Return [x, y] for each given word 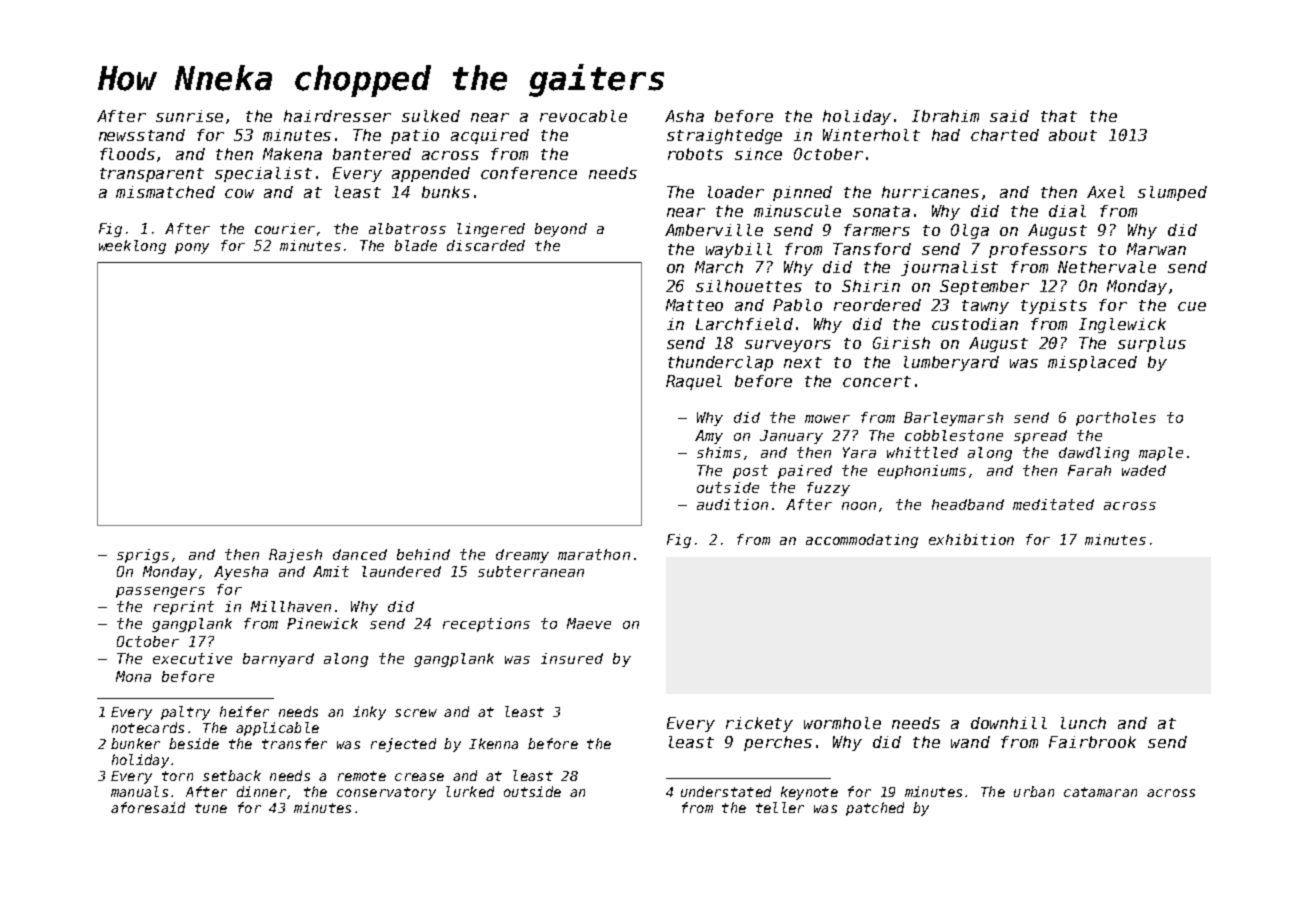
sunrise [189, 116]
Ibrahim [945, 116]
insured [572, 658]
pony [192, 248]
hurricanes [930, 192]
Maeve [589, 623]
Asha [684, 116]
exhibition [971, 539]
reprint [184, 608]
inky [369, 713]
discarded [486, 245]
